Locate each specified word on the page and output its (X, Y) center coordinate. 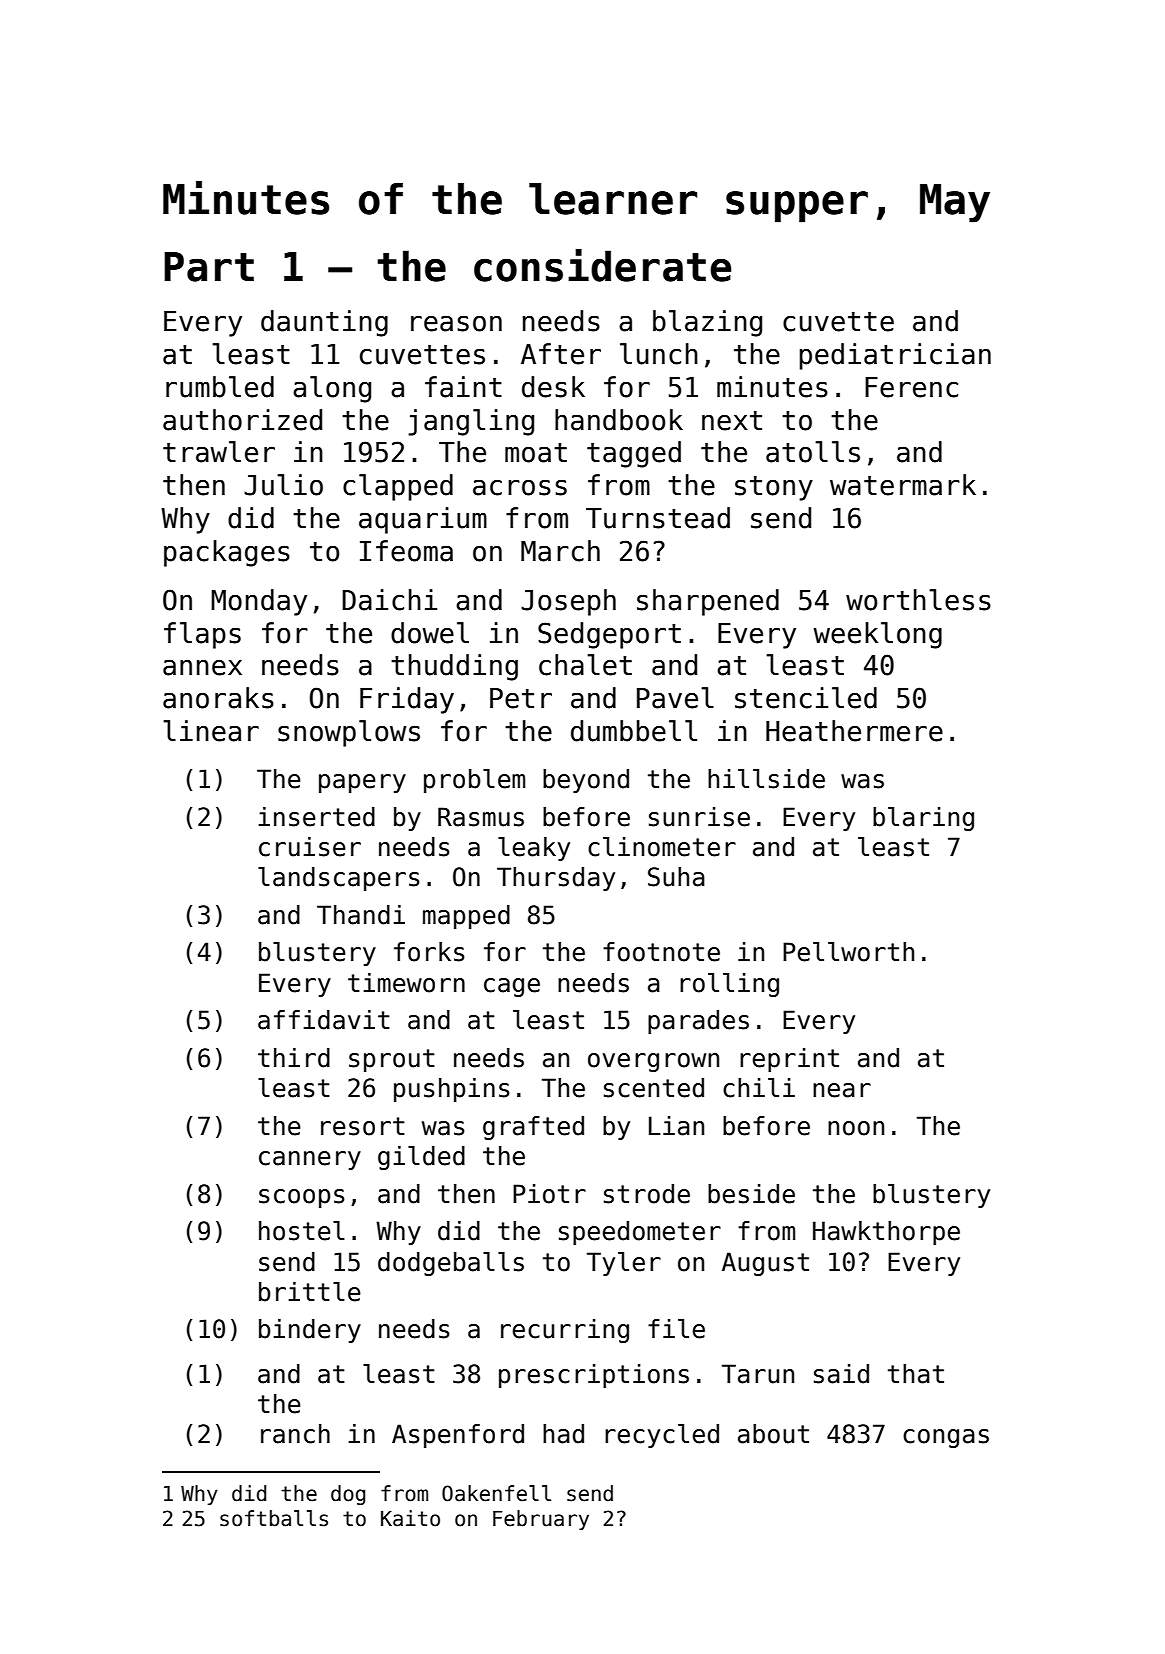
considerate (603, 265)
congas (946, 1438)
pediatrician (895, 356)
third (294, 1058)
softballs (274, 1518)
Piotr (549, 1194)
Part (209, 267)
